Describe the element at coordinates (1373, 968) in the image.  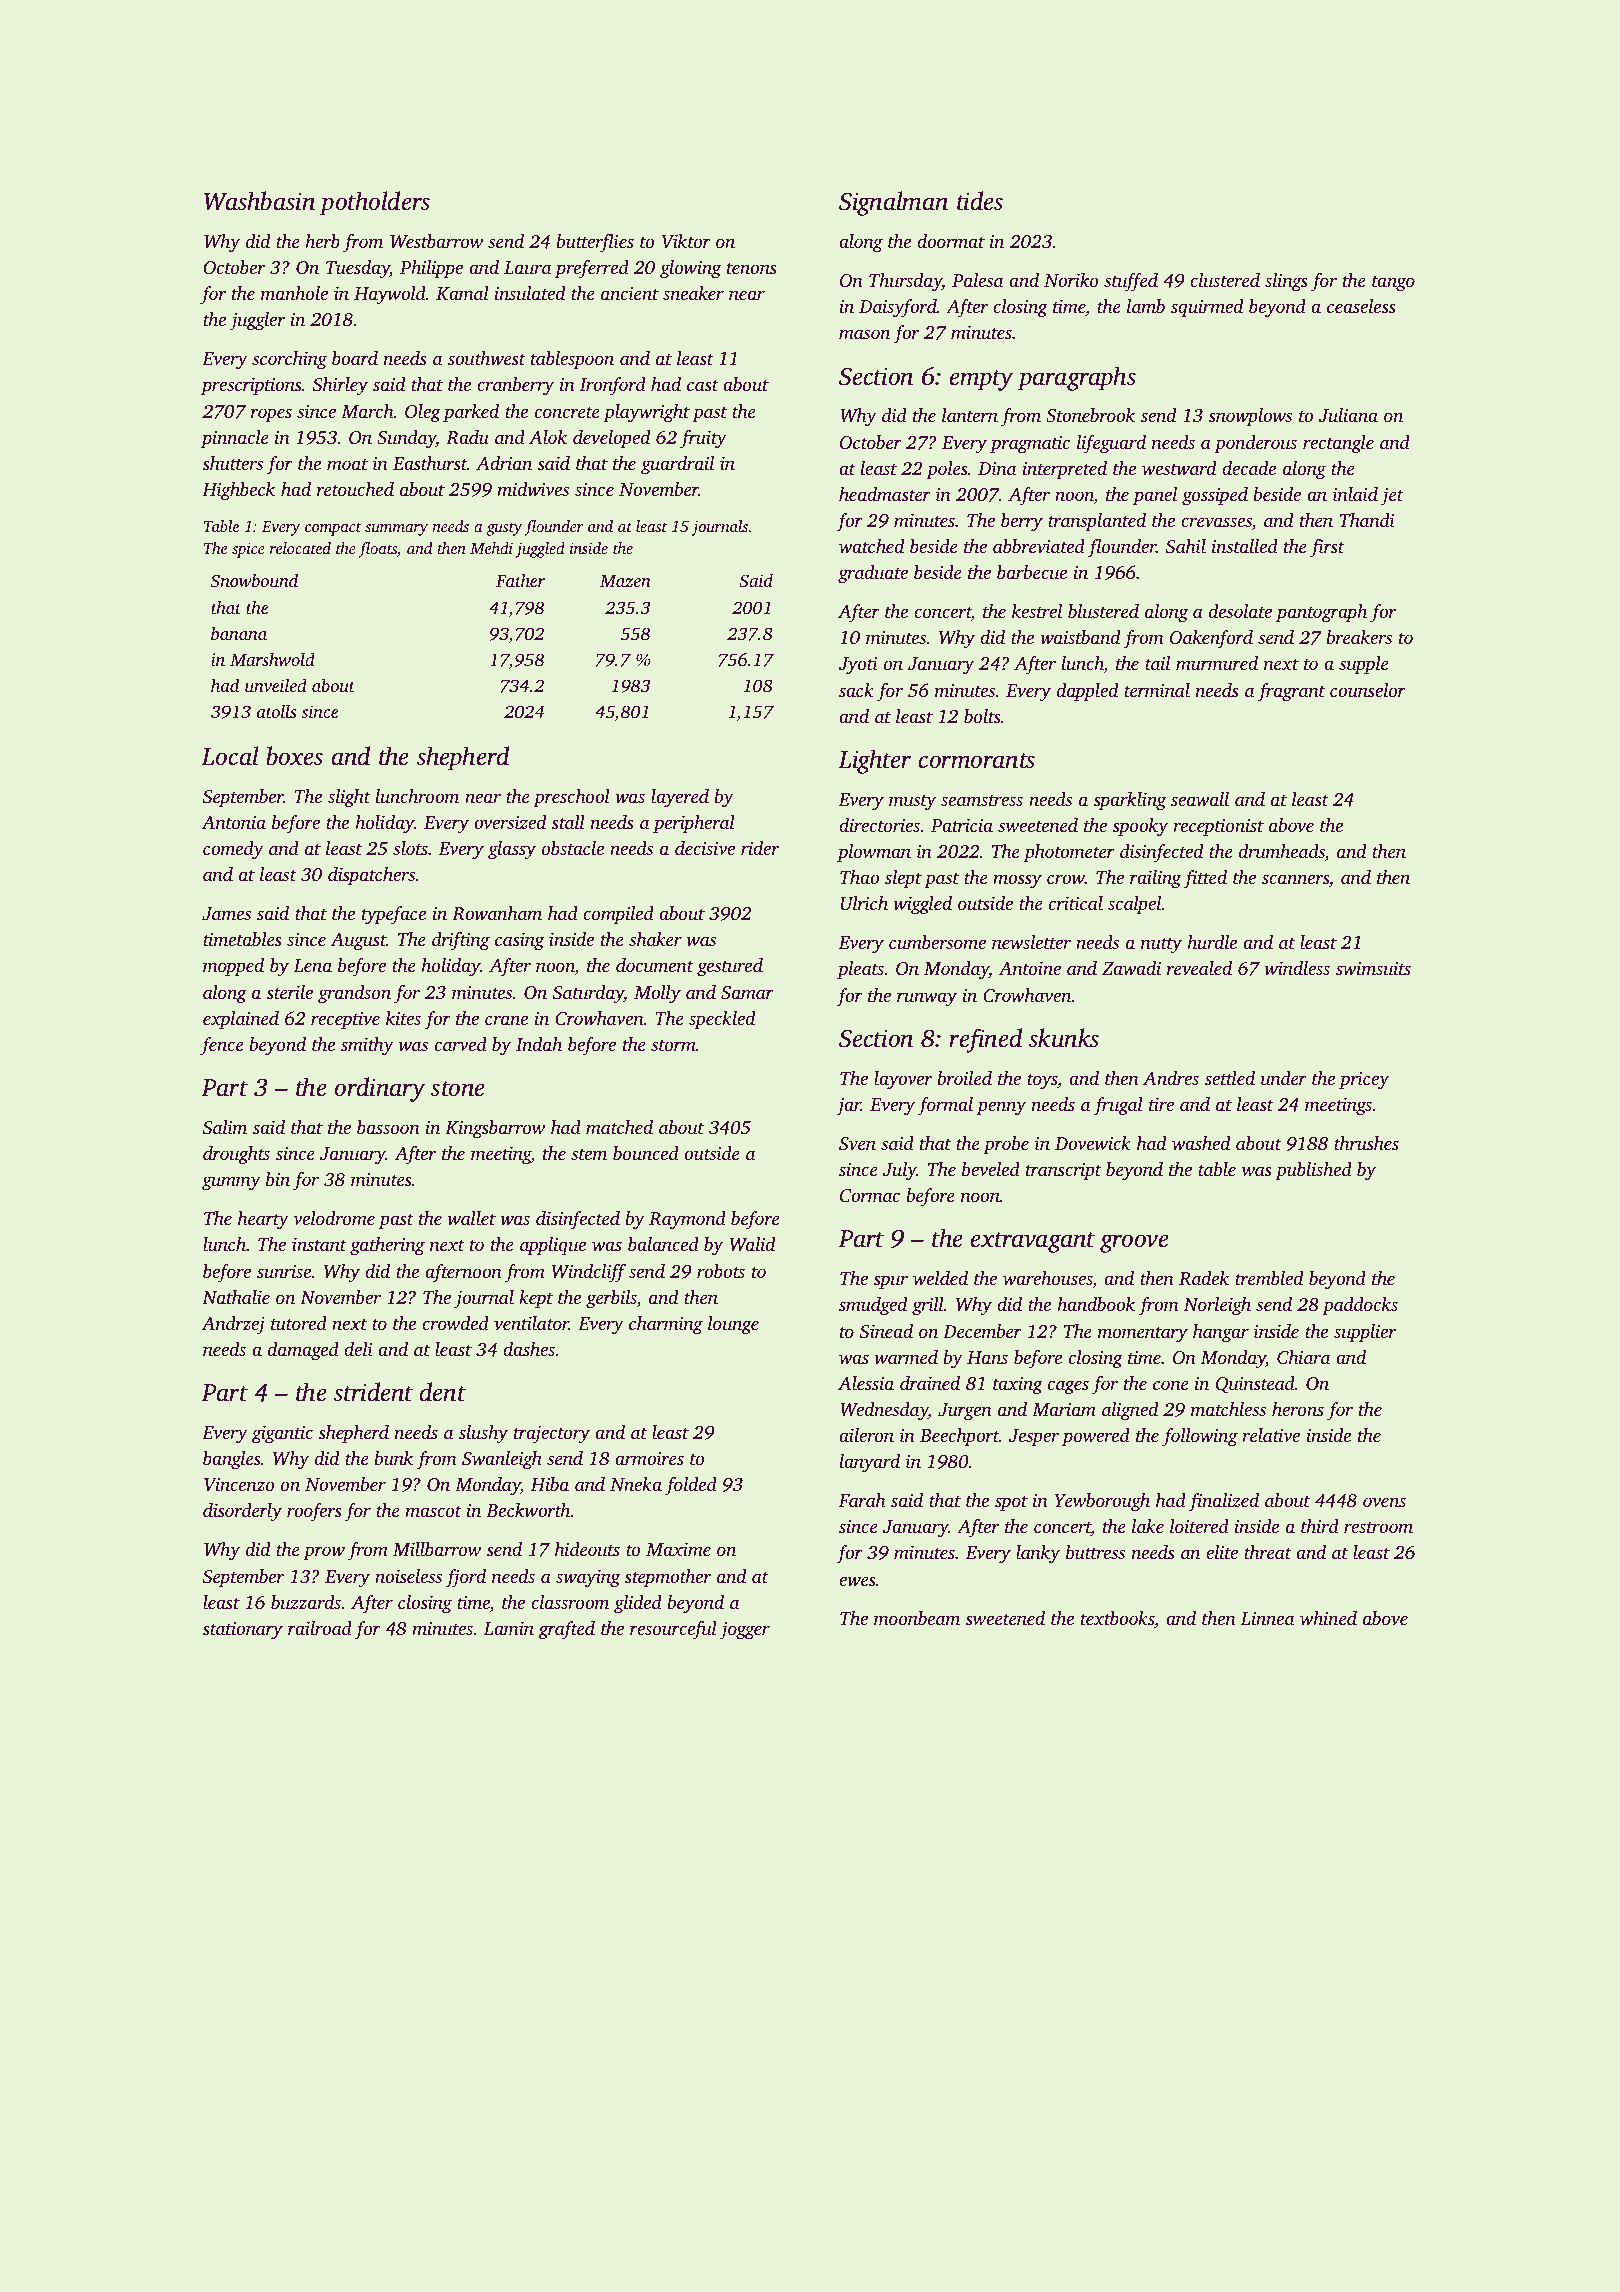
I see `swimsuits` at that location.
